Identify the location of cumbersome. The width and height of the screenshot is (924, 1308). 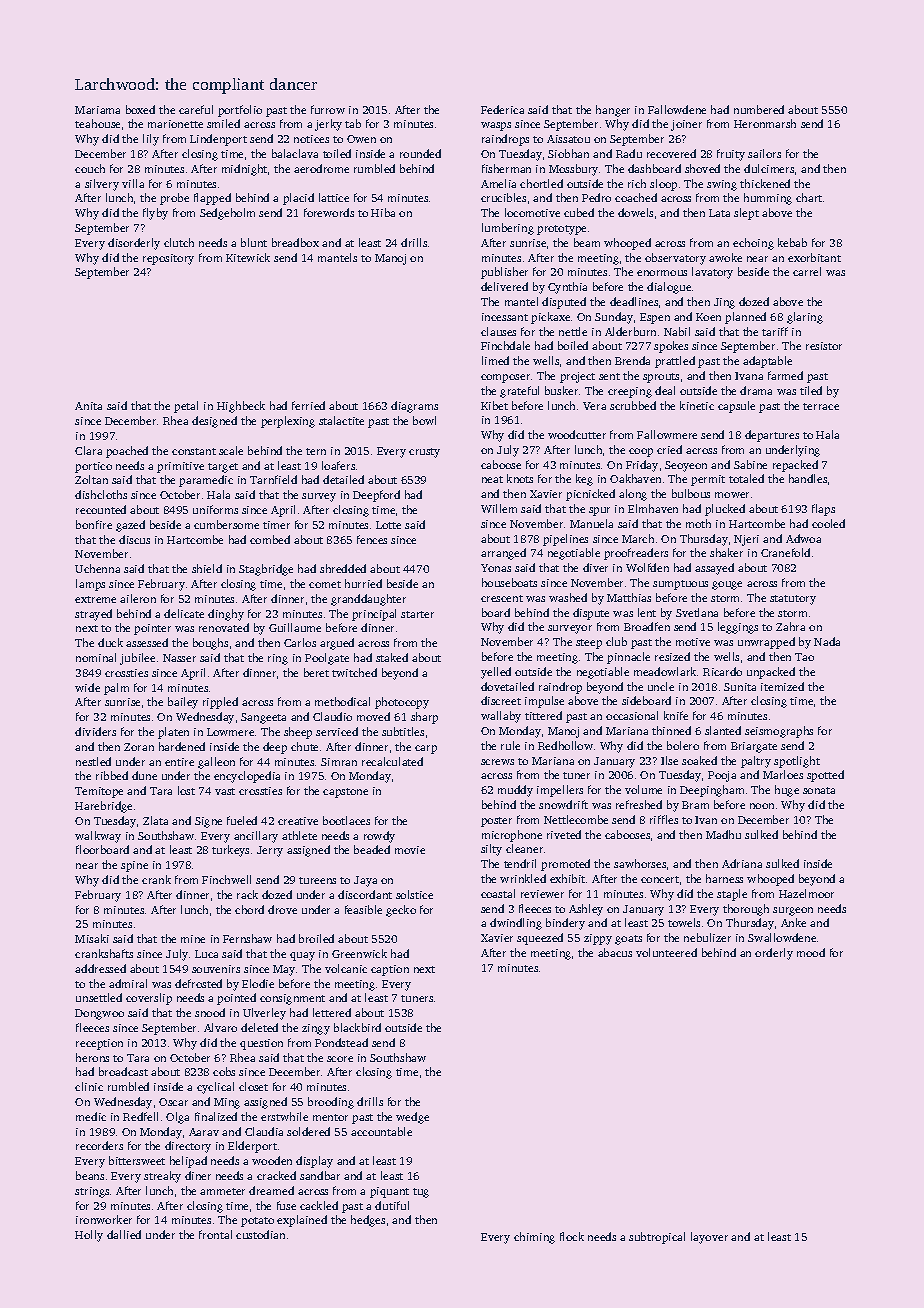
(226, 524).
